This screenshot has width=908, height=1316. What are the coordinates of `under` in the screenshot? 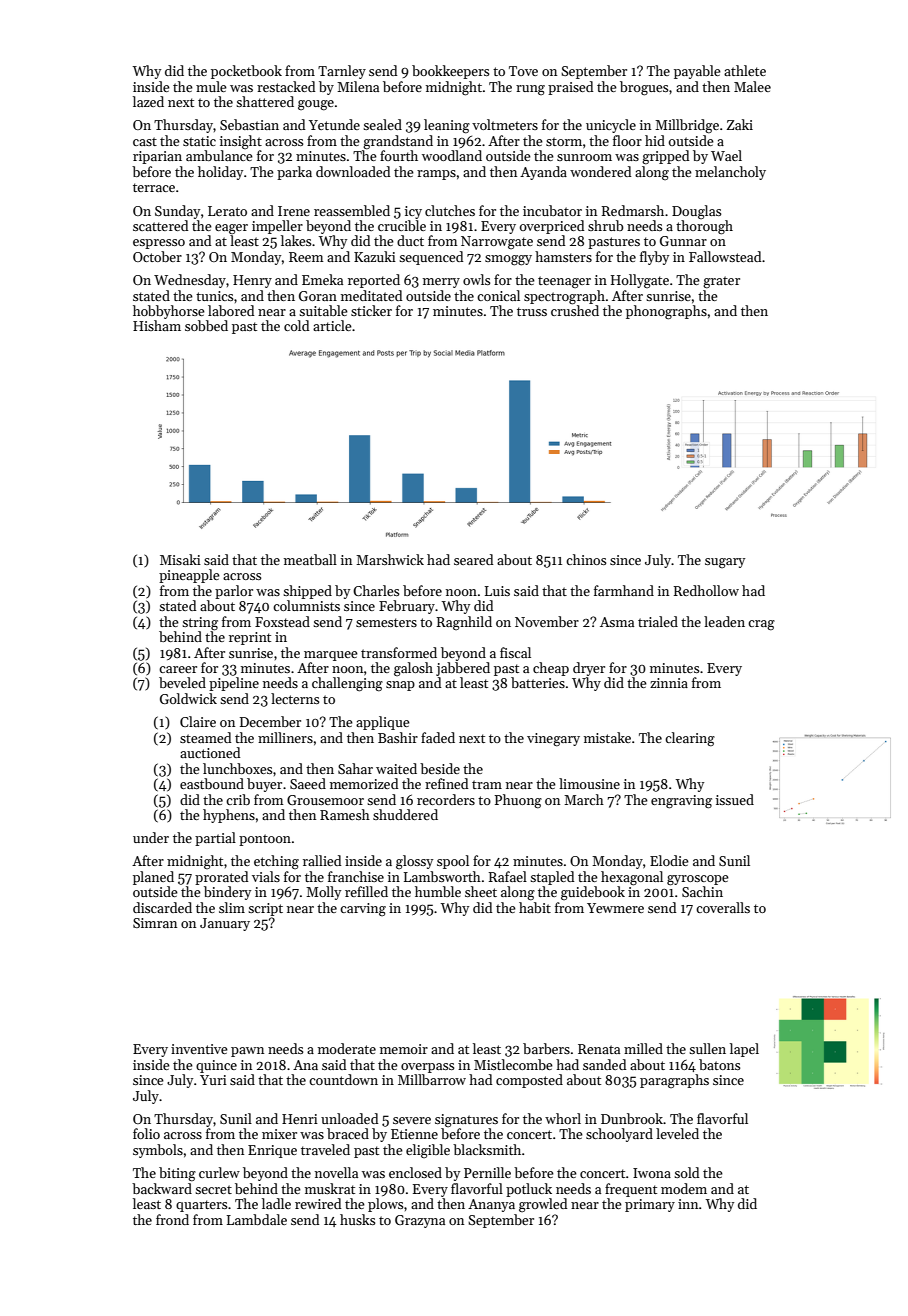 It's located at (151, 837).
